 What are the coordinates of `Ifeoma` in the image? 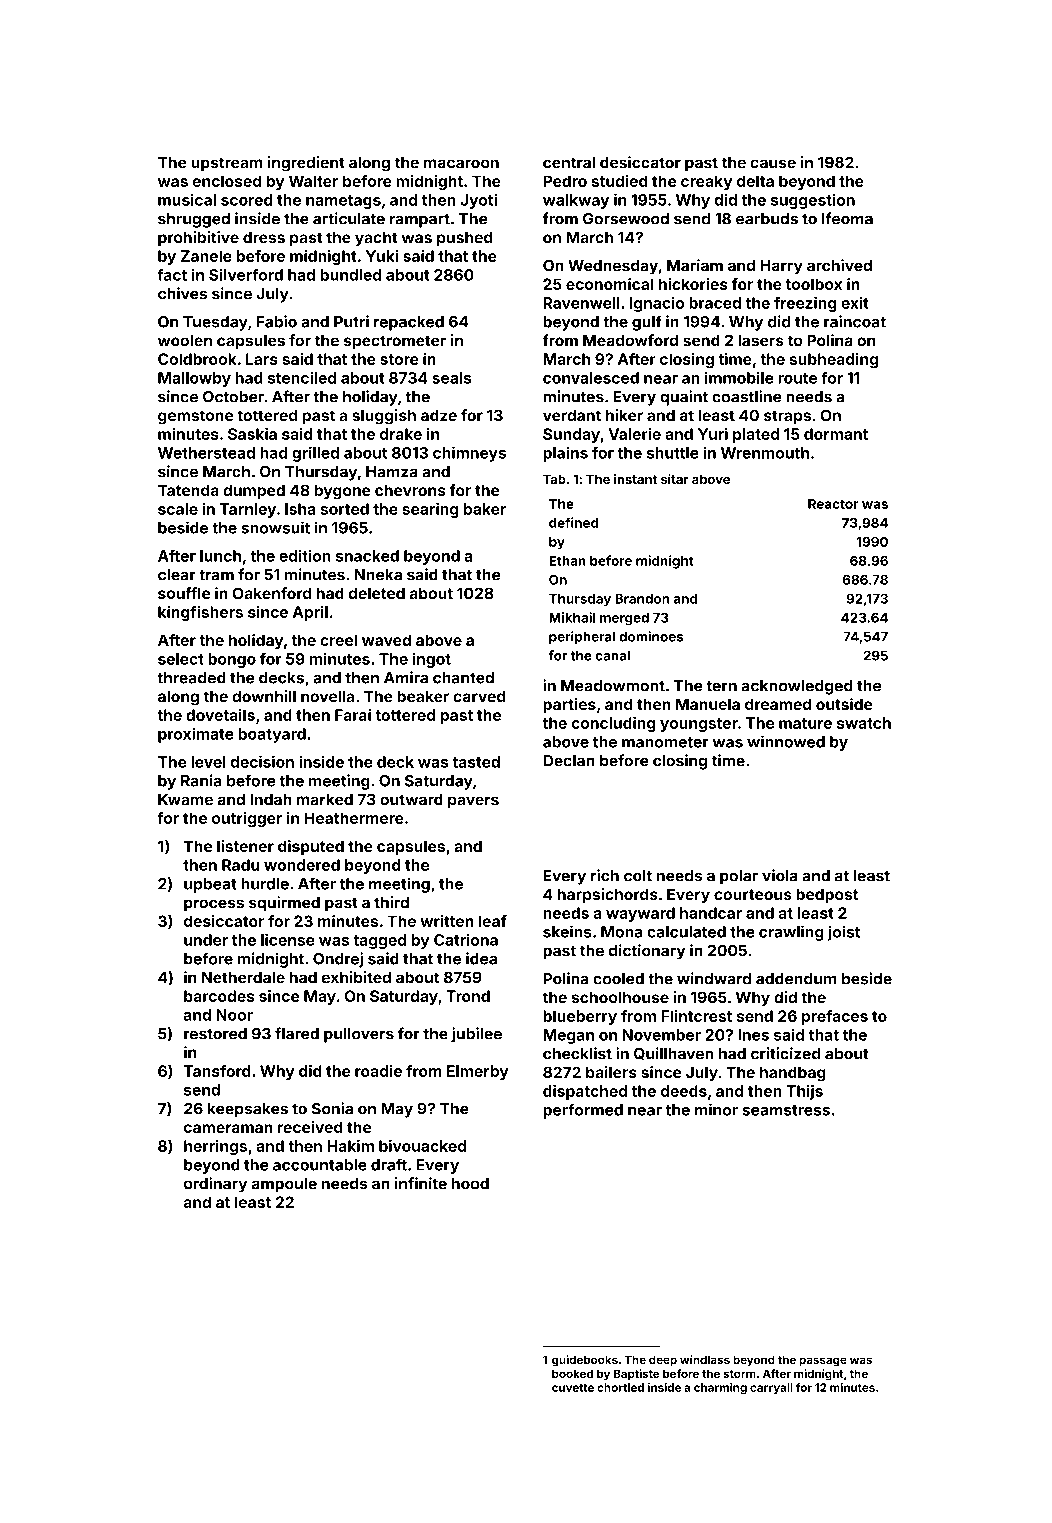 It's located at (847, 218).
